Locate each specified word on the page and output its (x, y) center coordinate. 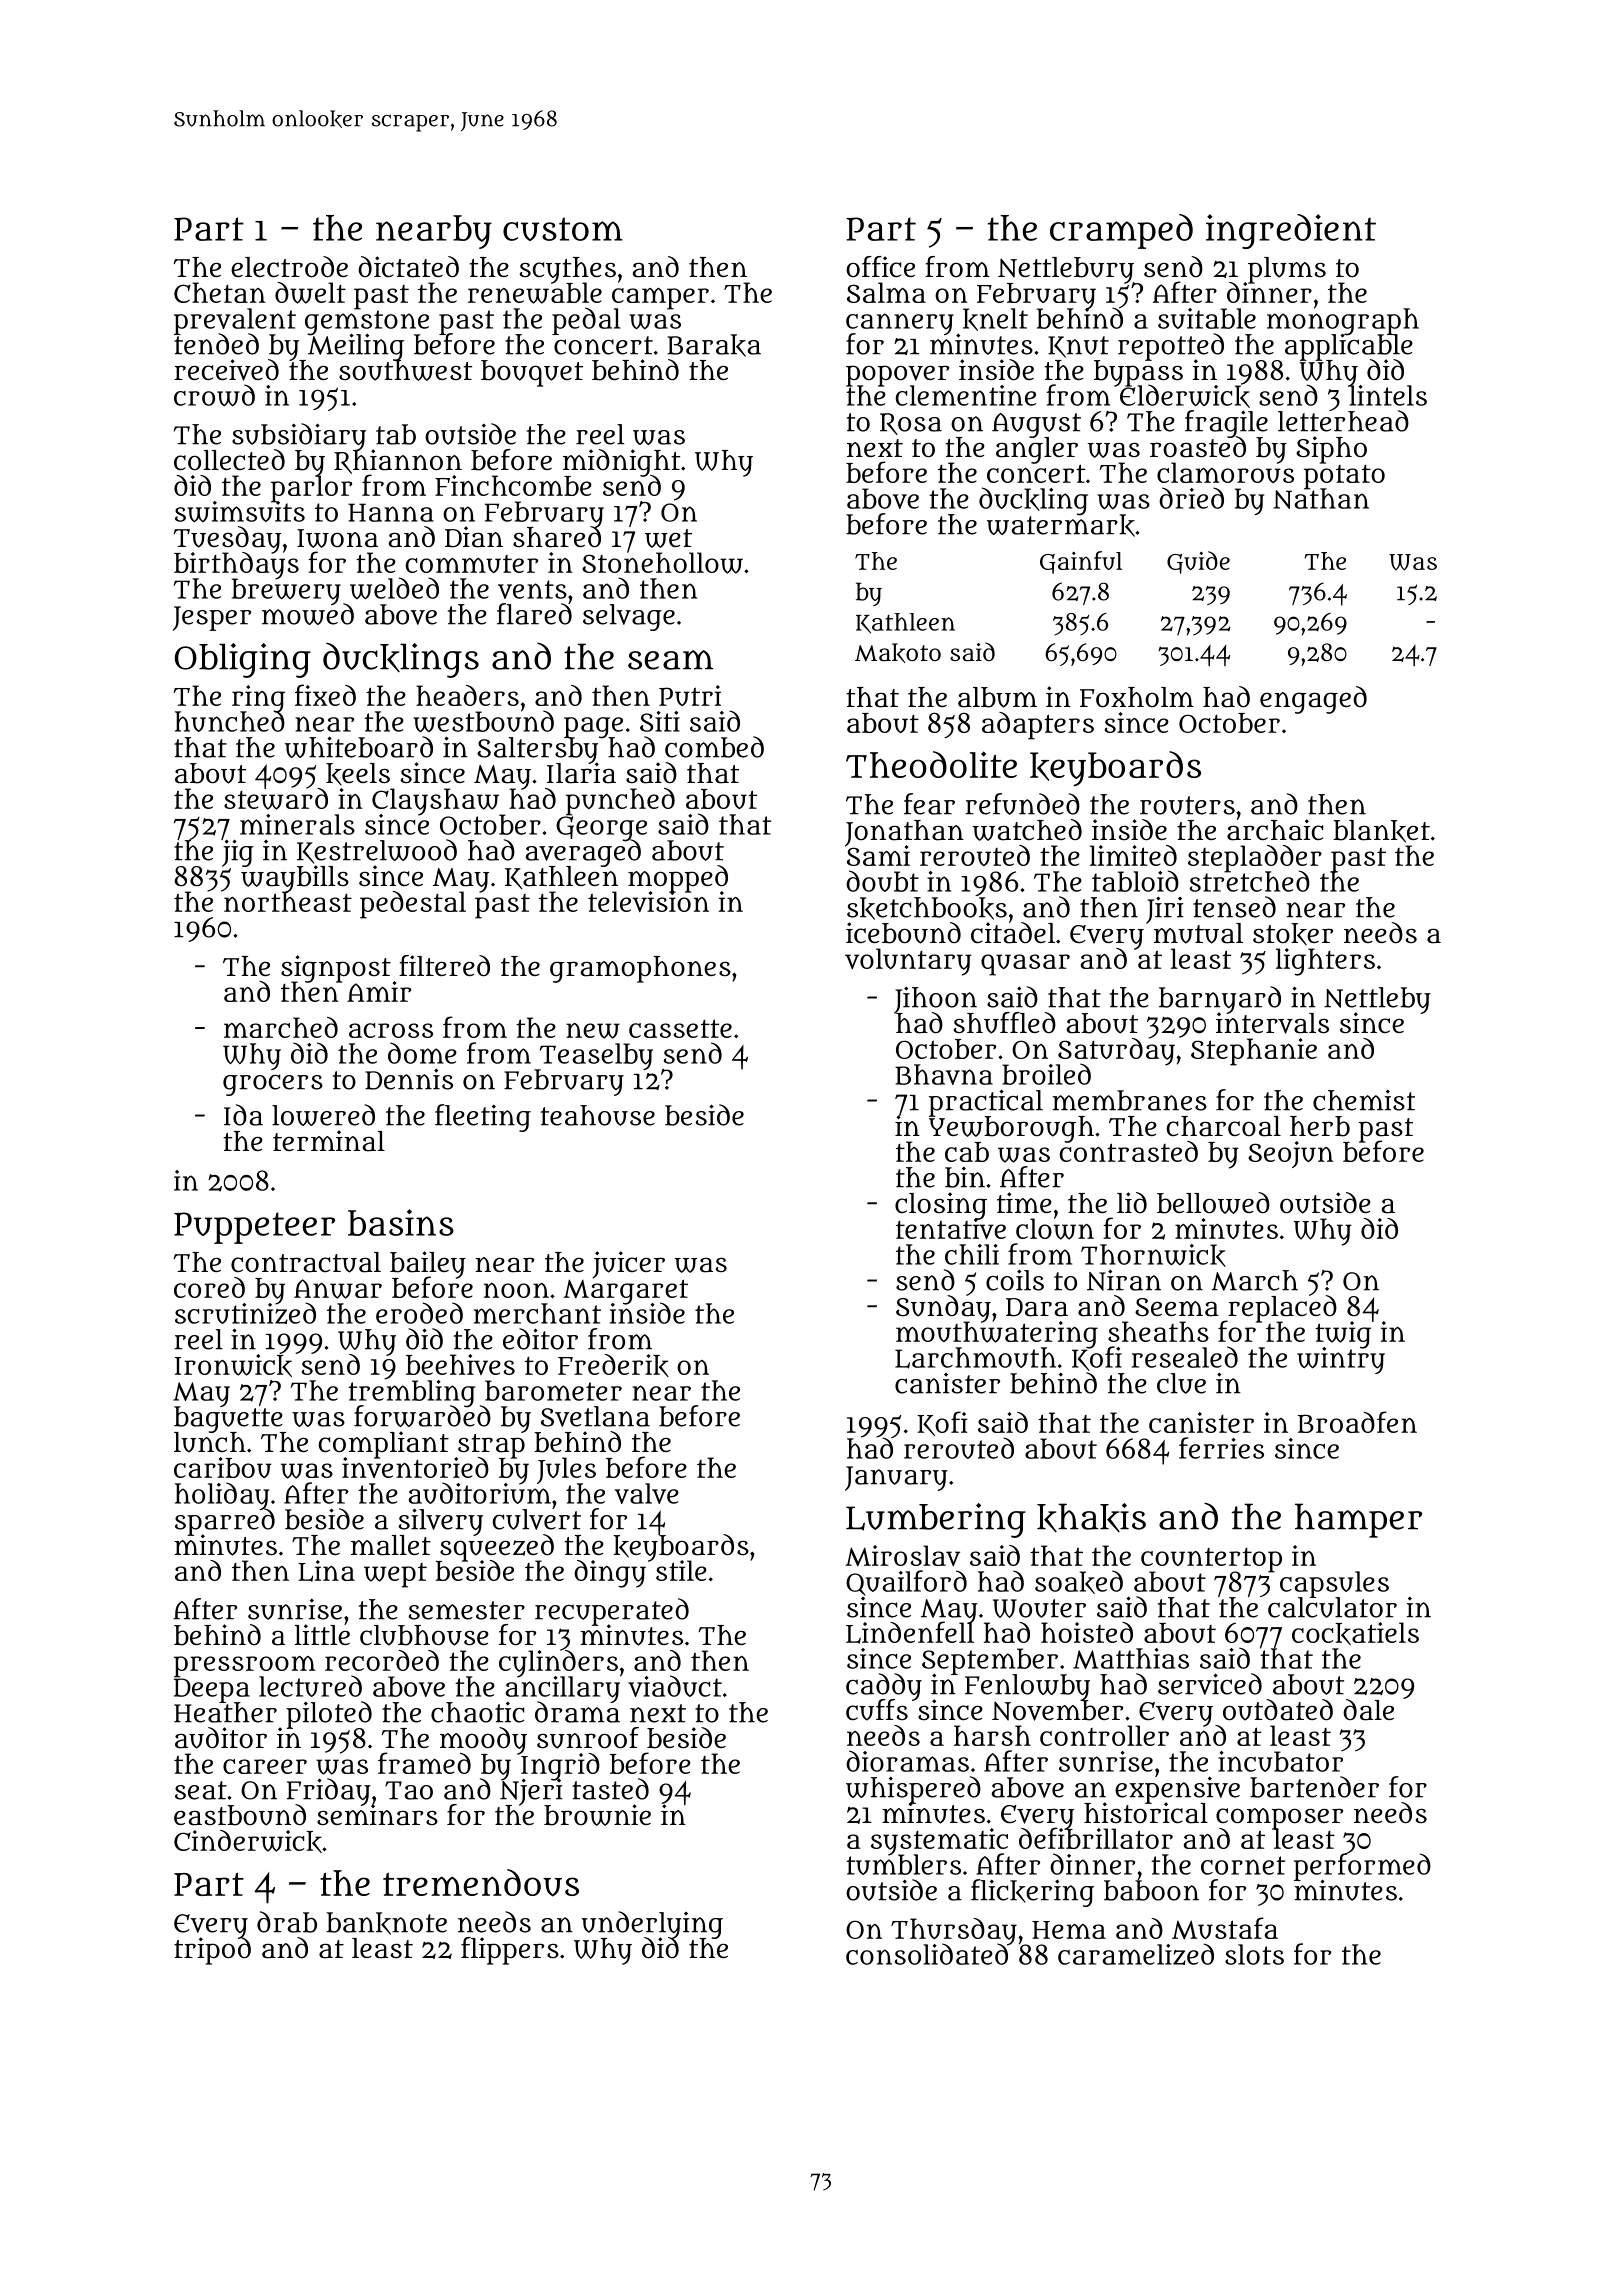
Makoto (898, 653)
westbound (483, 722)
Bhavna (944, 1074)
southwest (405, 370)
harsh (992, 1735)
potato (1344, 477)
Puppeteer (254, 1228)
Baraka (714, 345)
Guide (1198, 562)
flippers (510, 1951)
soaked (1079, 1582)
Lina (326, 1571)
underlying (652, 1924)
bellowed (1213, 1203)
